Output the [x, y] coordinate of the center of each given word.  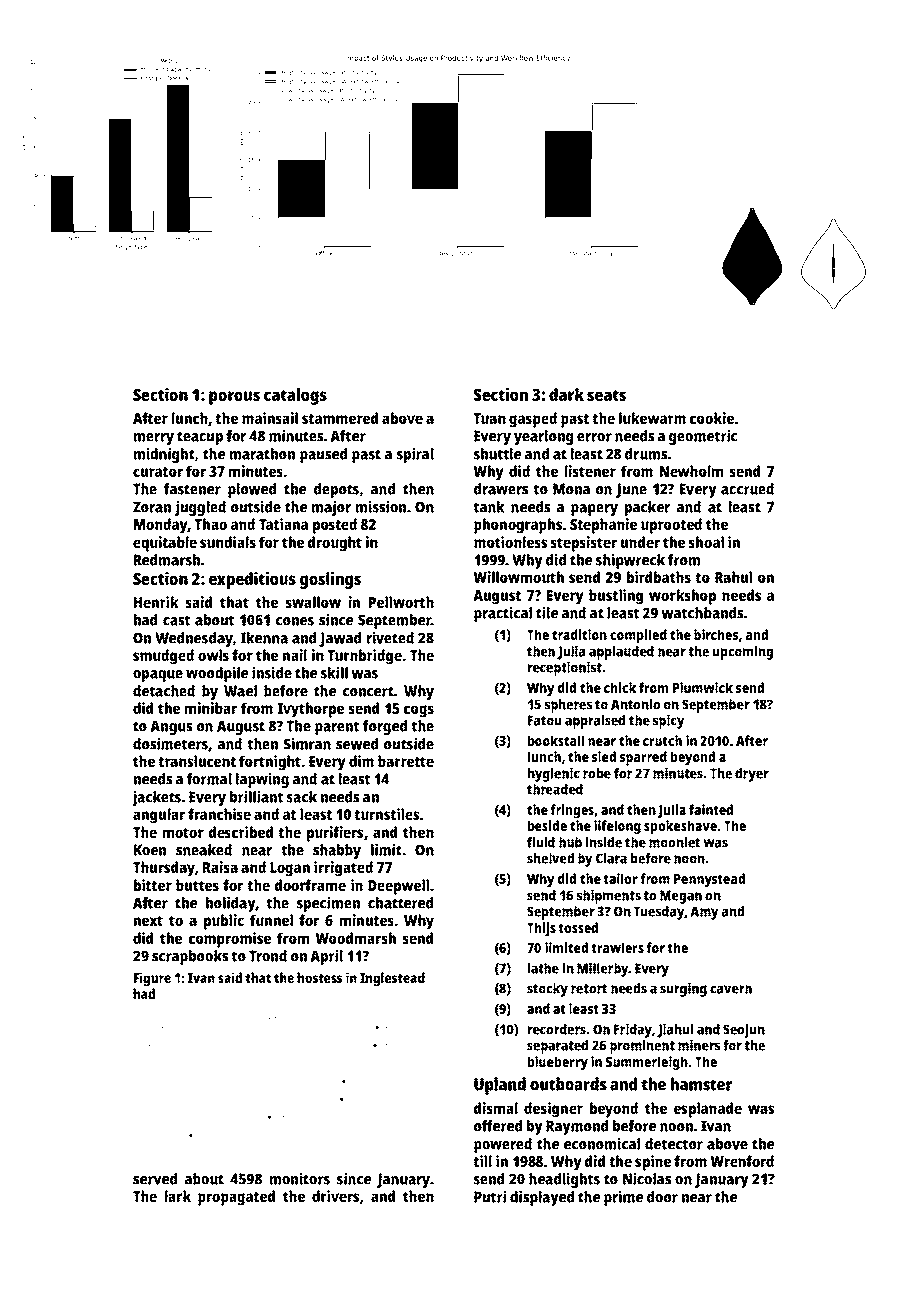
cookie [712, 418]
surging [683, 989]
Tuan [490, 418]
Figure [152, 979]
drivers [335, 1196]
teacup [200, 438]
